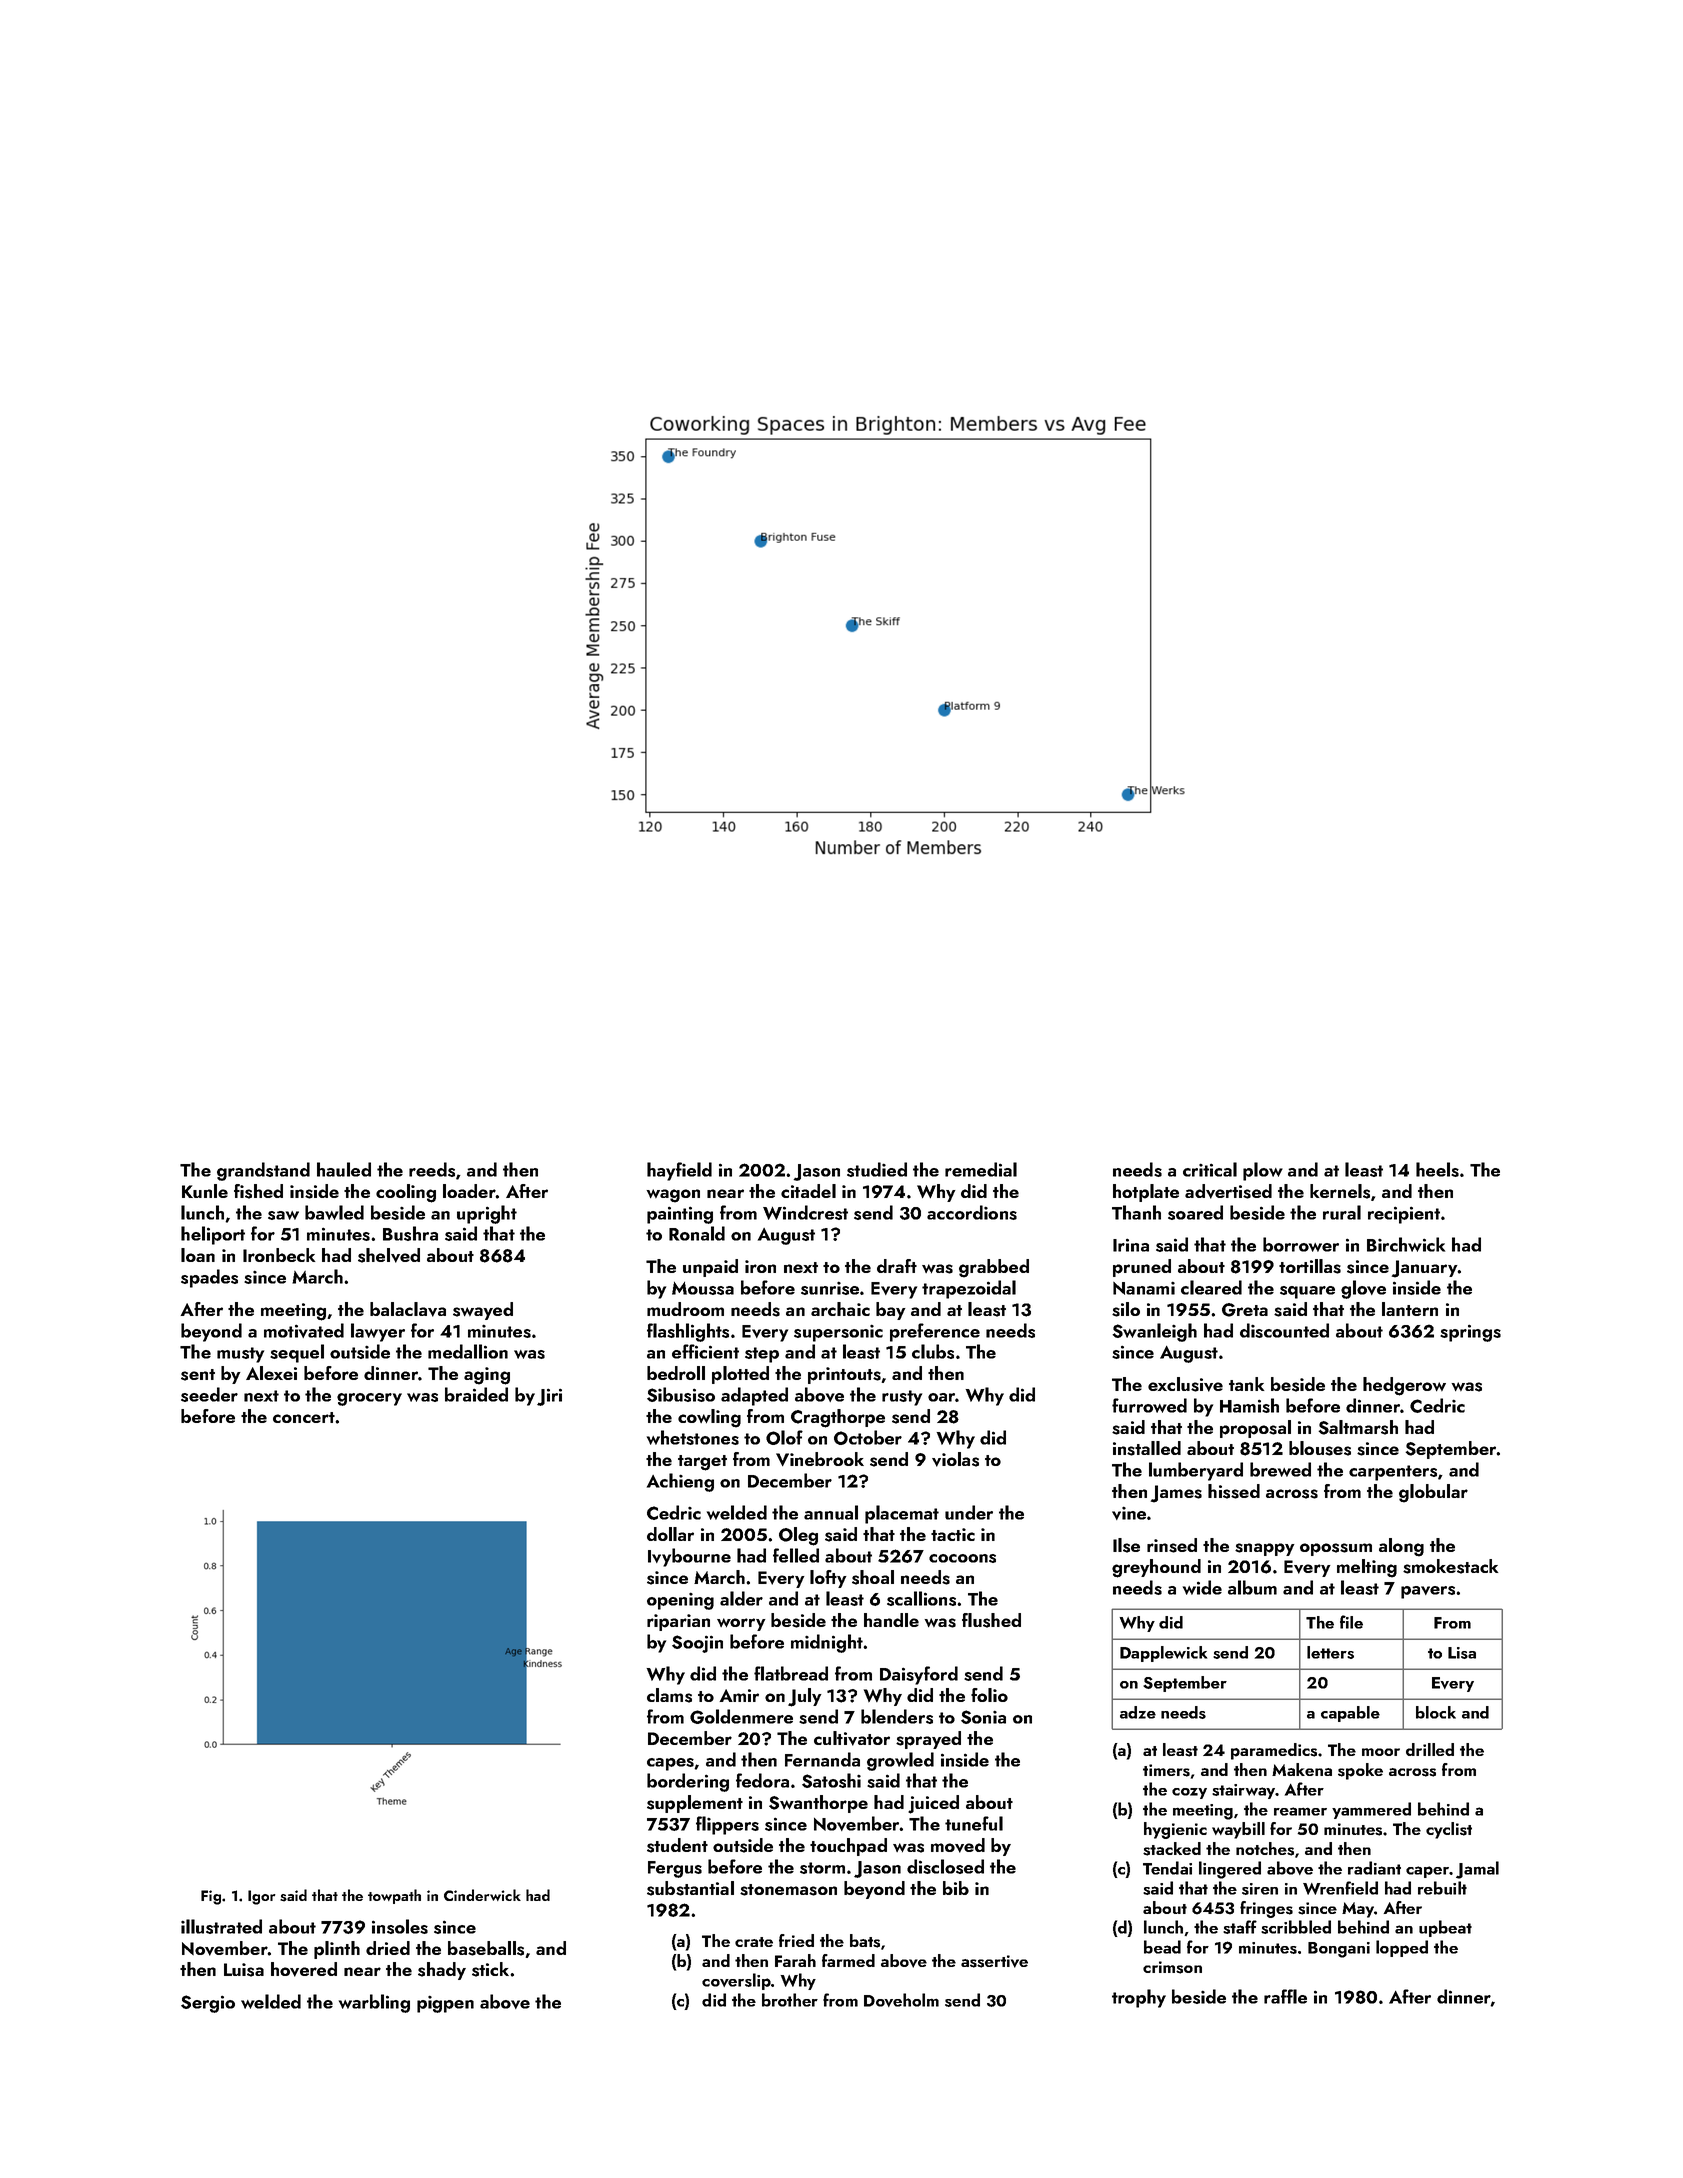 The image size is (1683, 2178). I want to click on Alexei, so click(271, 1373).
